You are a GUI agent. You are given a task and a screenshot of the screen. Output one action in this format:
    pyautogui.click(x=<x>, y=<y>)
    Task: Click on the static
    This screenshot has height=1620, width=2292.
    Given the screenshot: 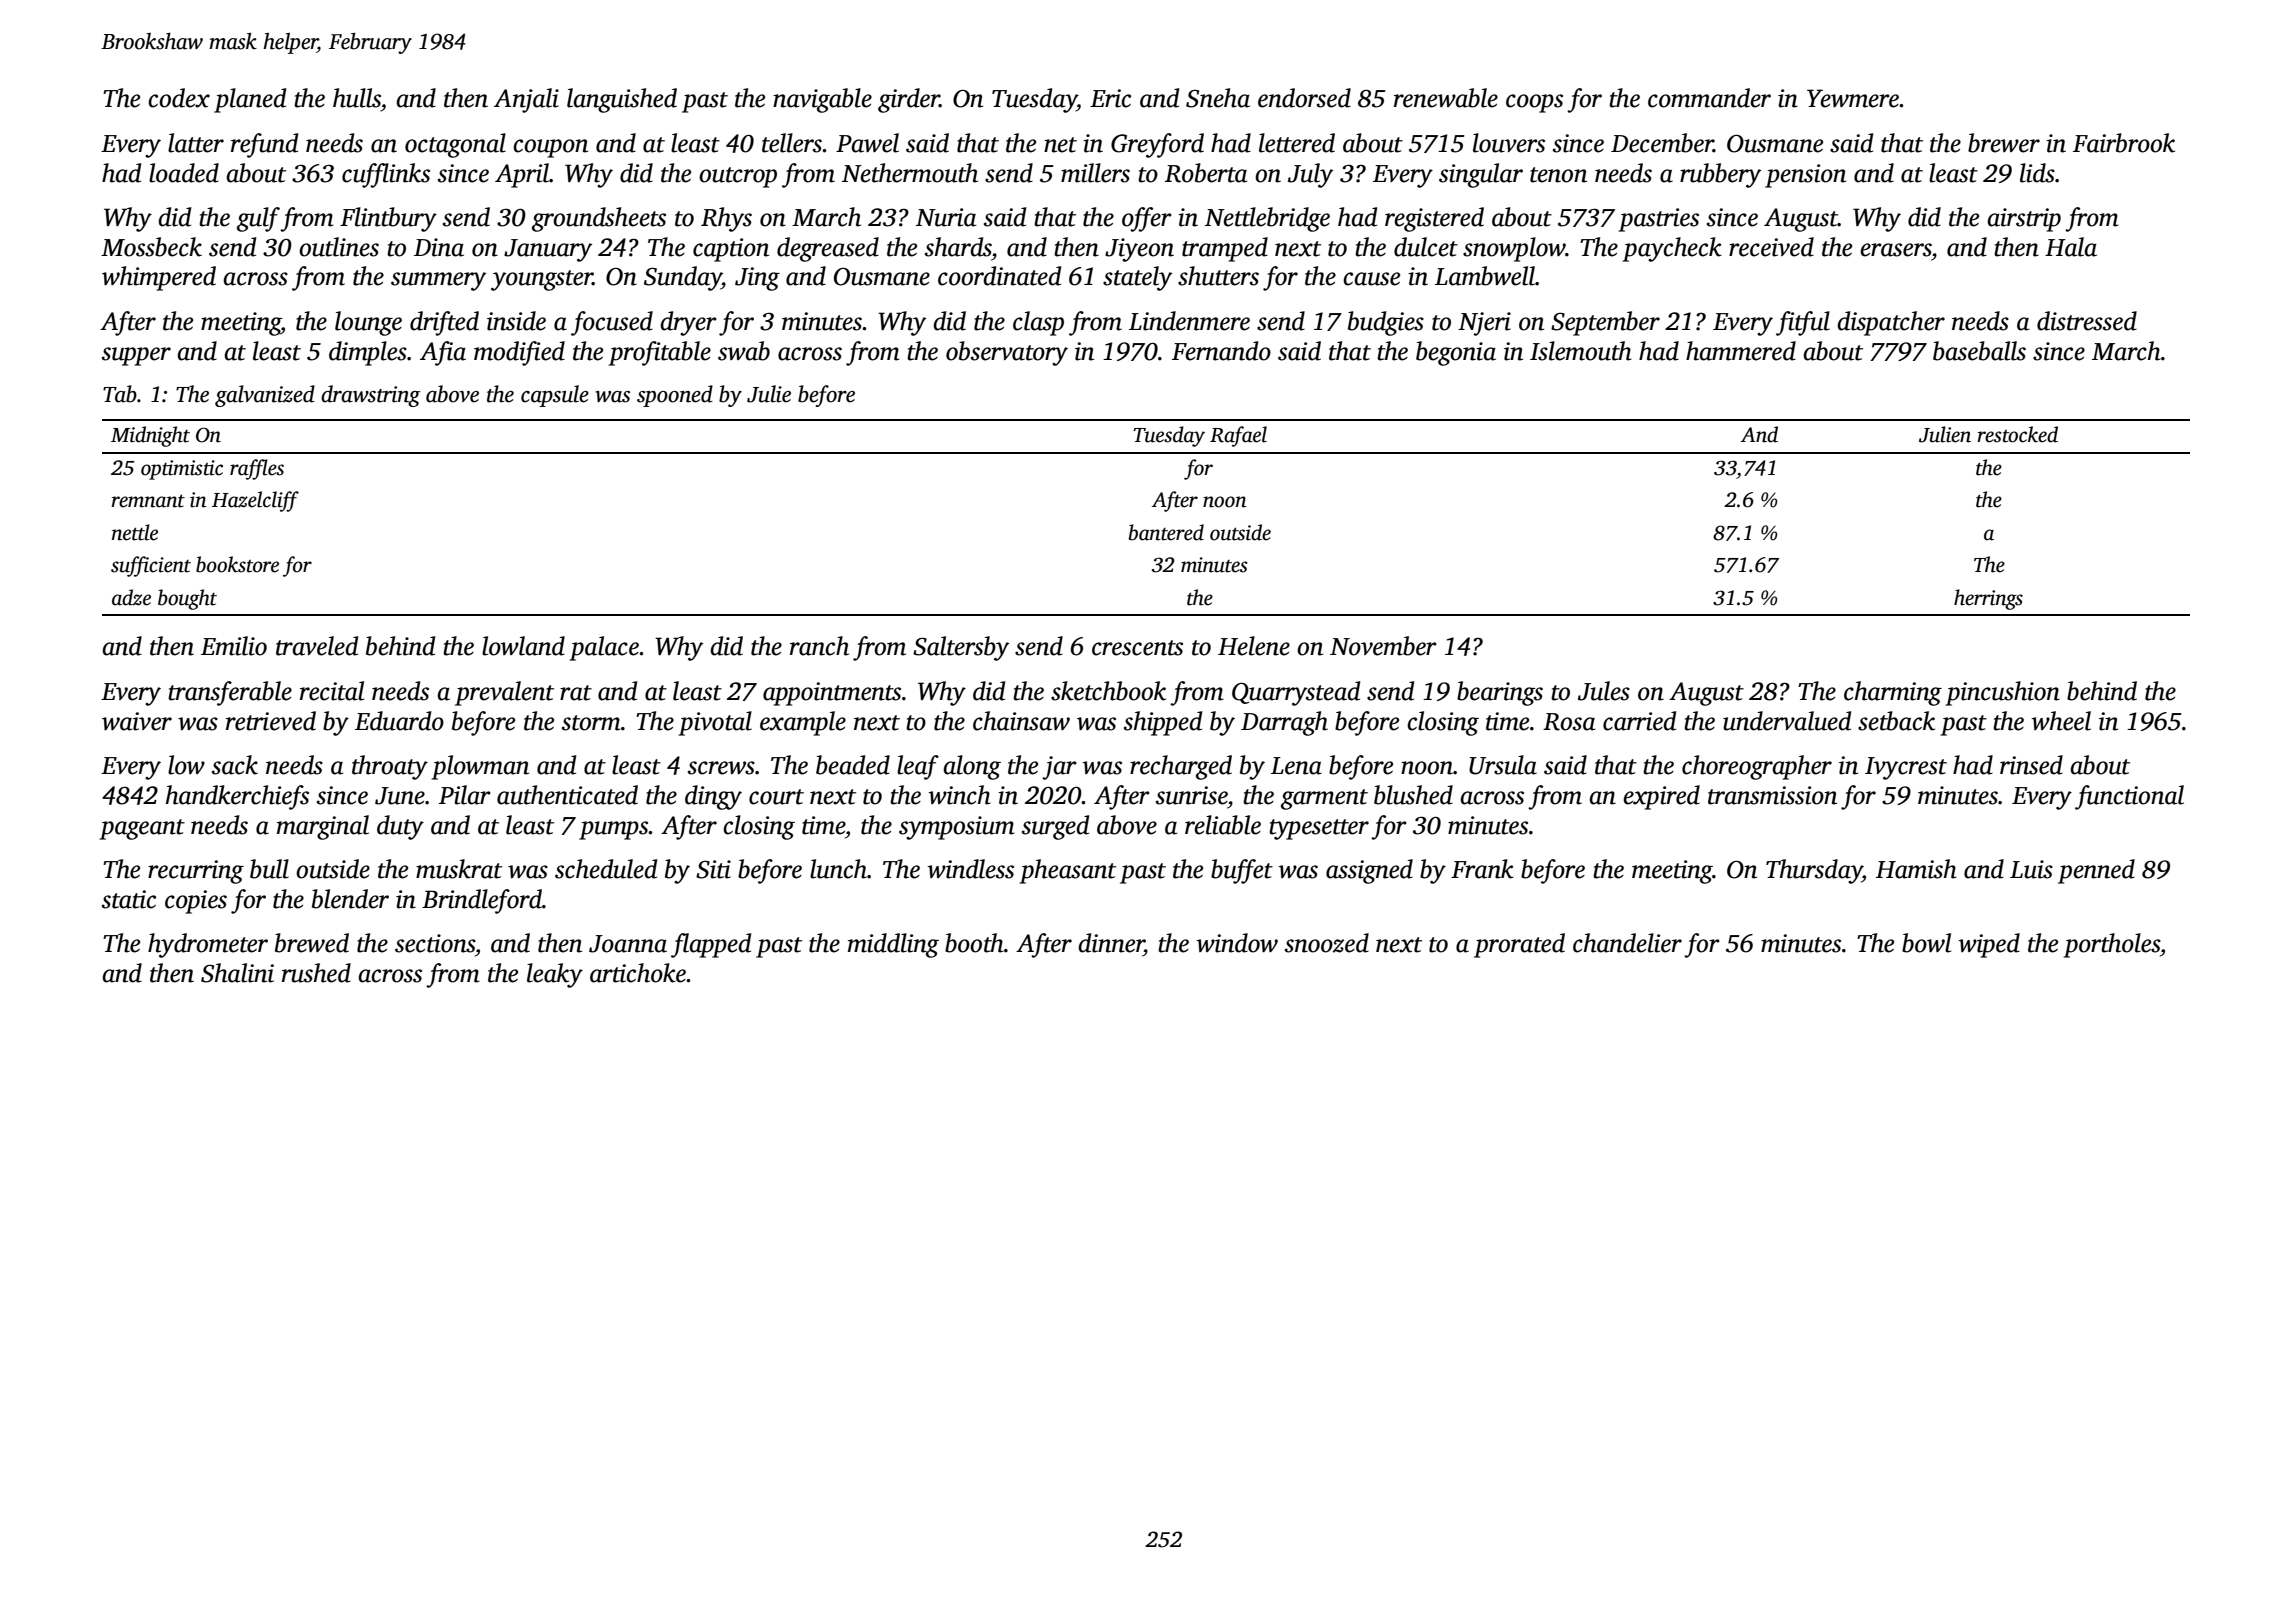 What is the action you would take?
    pyautogui.click(x=129, y=899)
